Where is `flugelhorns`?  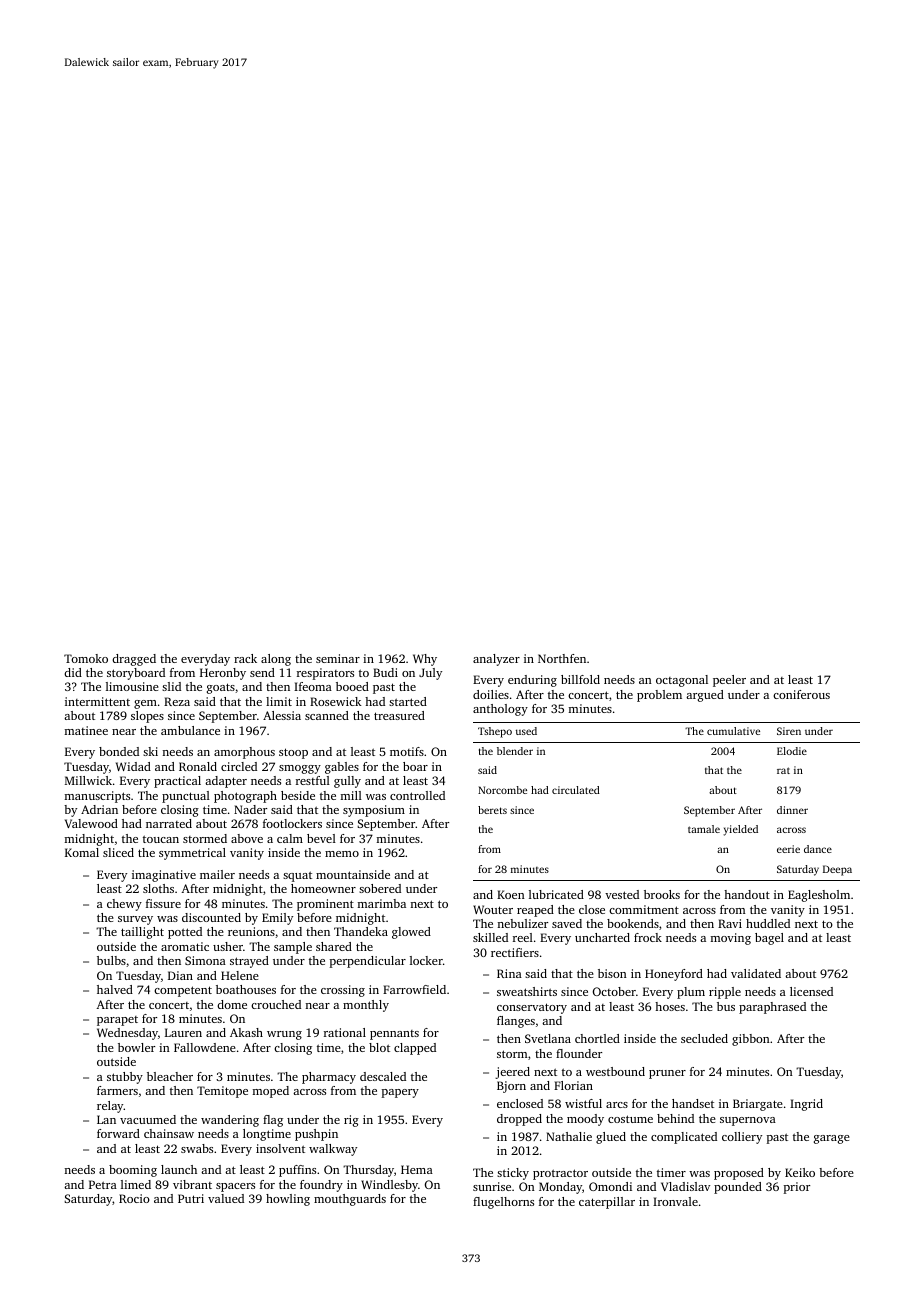 flugelhorns is located at coordinates (503, 1203).
